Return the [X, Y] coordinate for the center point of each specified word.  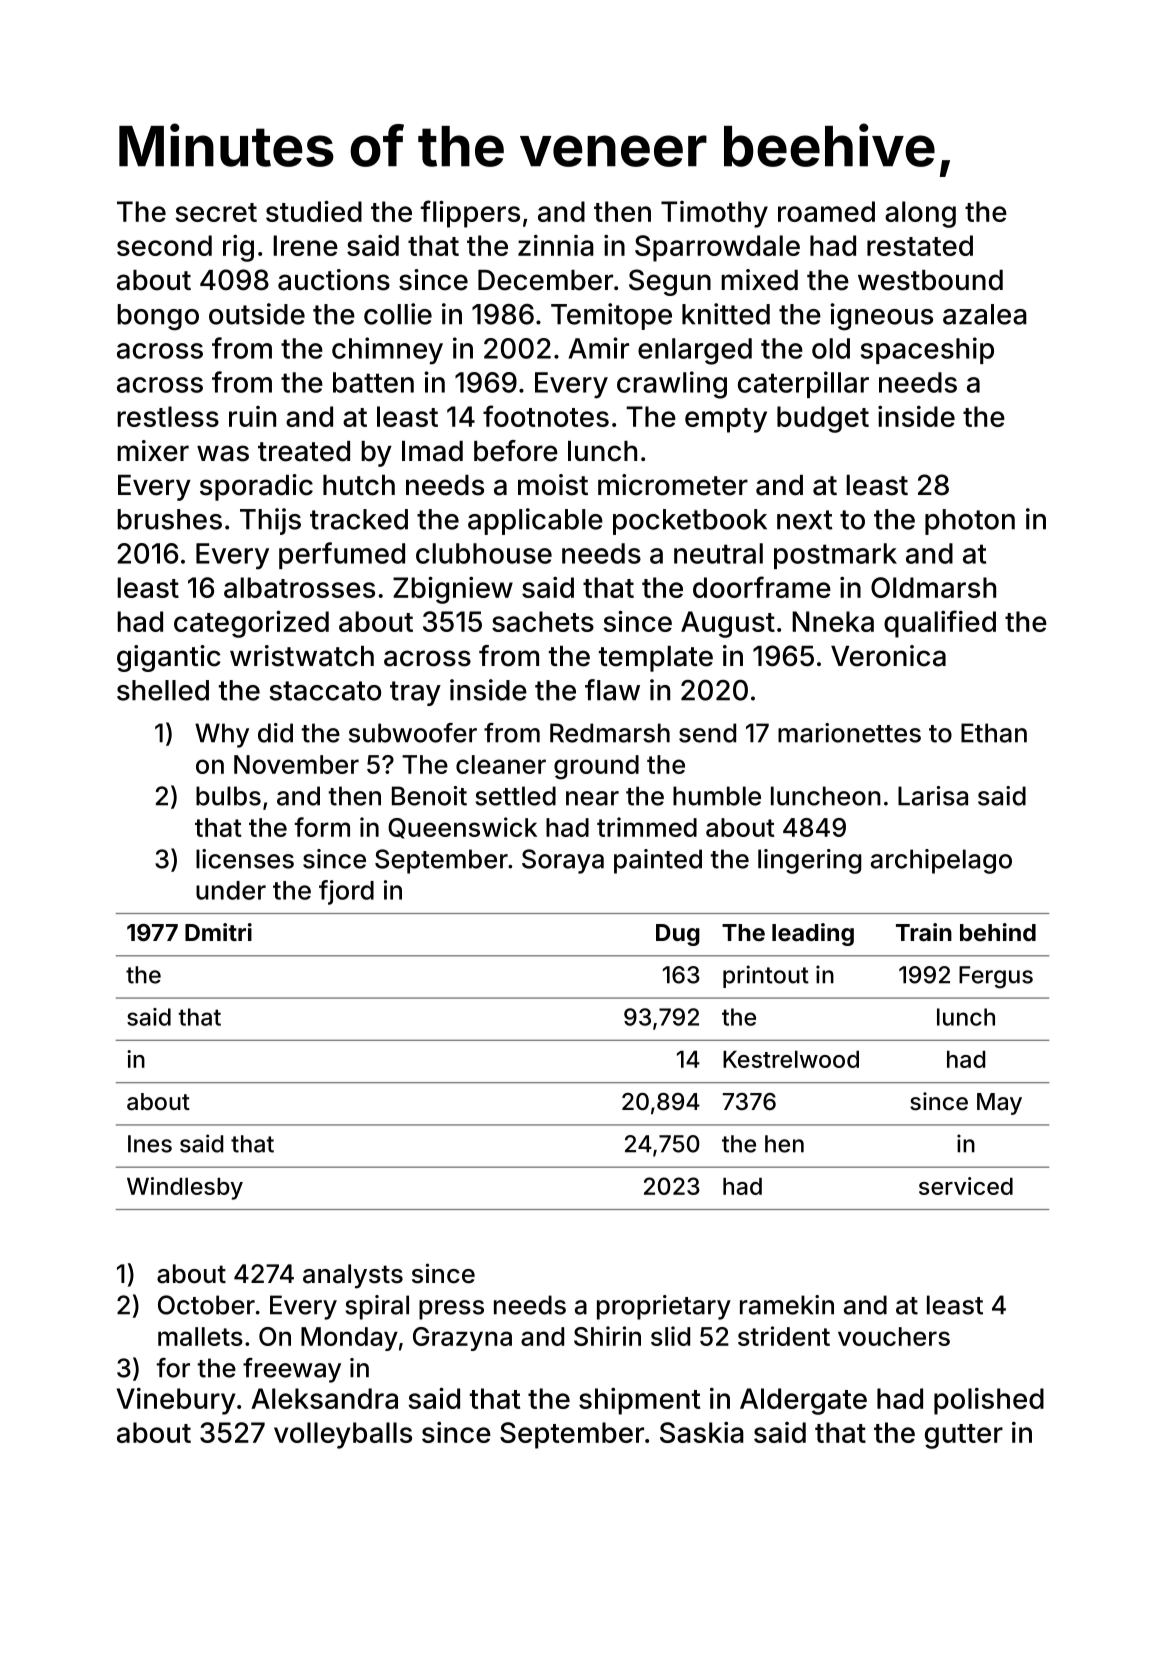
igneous [881, 316]
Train [924, 932]
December [545, 280]
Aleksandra [324, 1398]
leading [813, 934]
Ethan [994, 733]
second [164, 245]
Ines [150, 1144]
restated [920, 245]
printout [766, 976]
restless [168, 416]
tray [415, 693]
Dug [678, 935]
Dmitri [218, 932]
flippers [470, 214]
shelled [163, 690]
